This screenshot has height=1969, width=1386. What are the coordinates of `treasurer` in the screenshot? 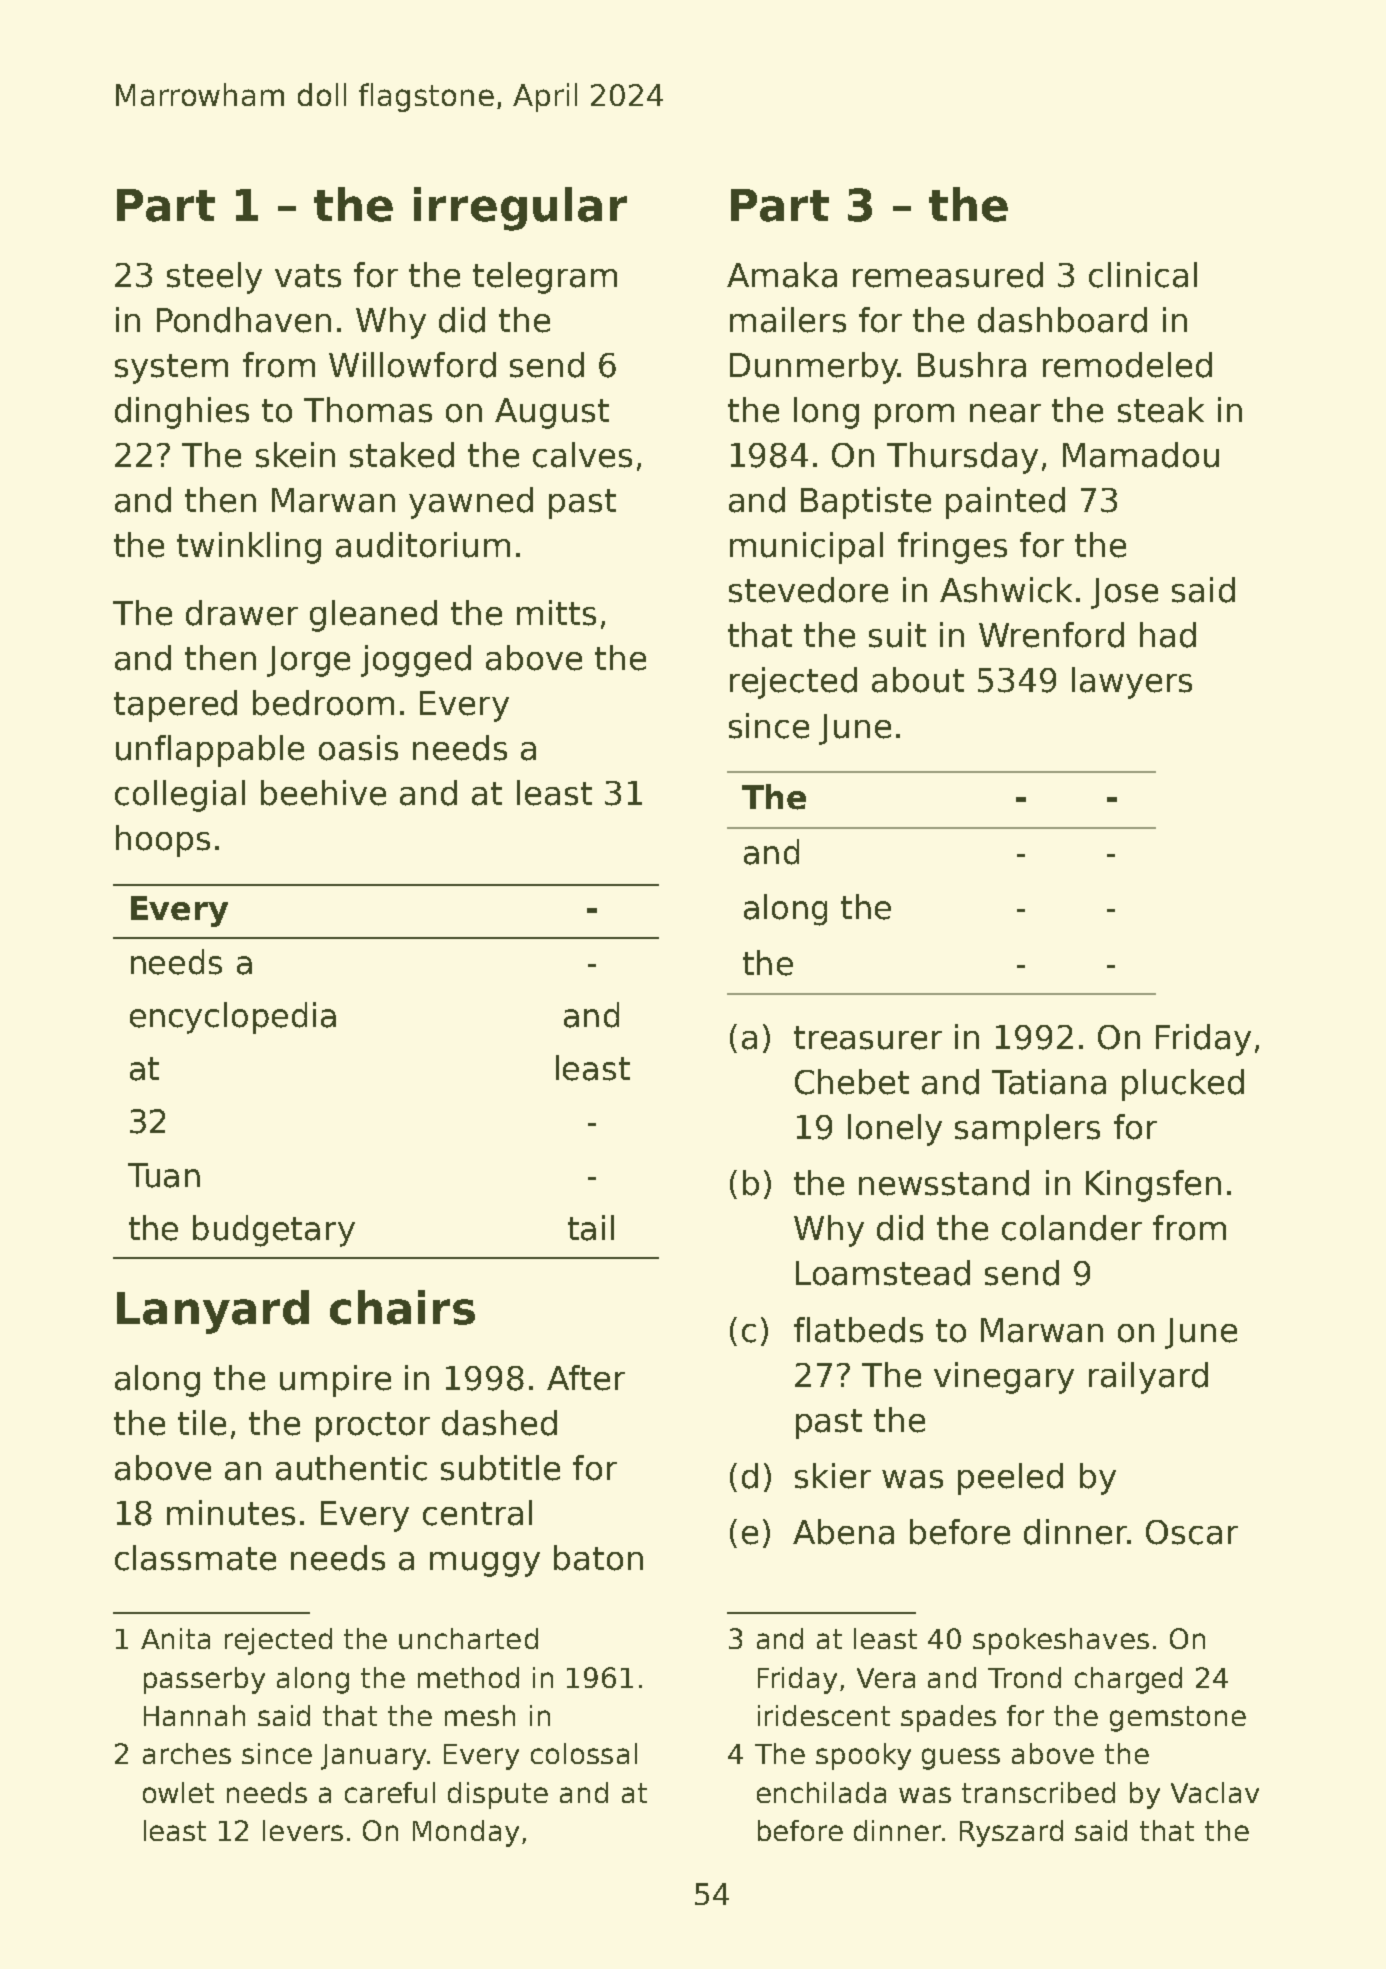 It's located at (868, 1038).
